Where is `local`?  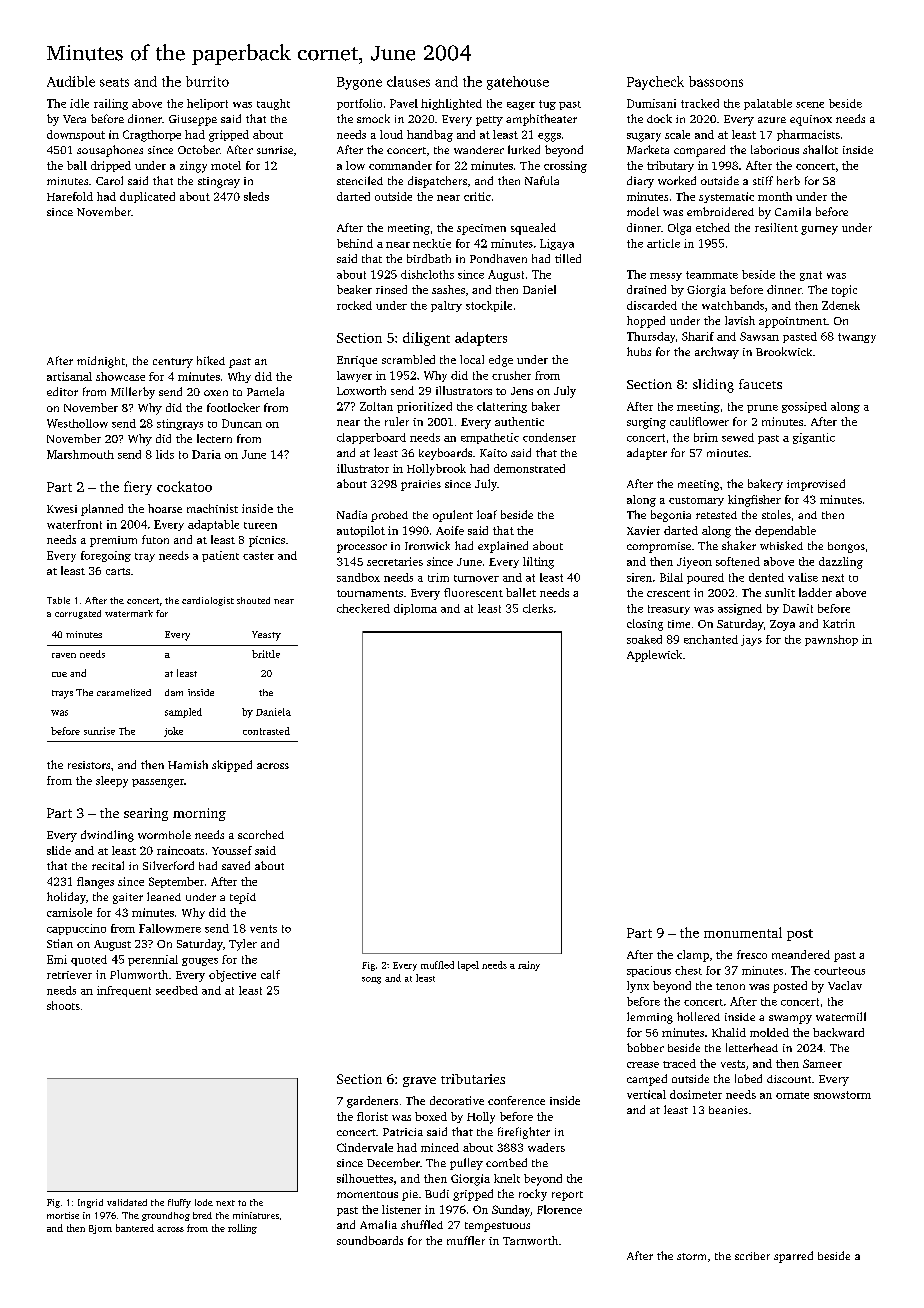 local is located at coordinates (472, 359).
